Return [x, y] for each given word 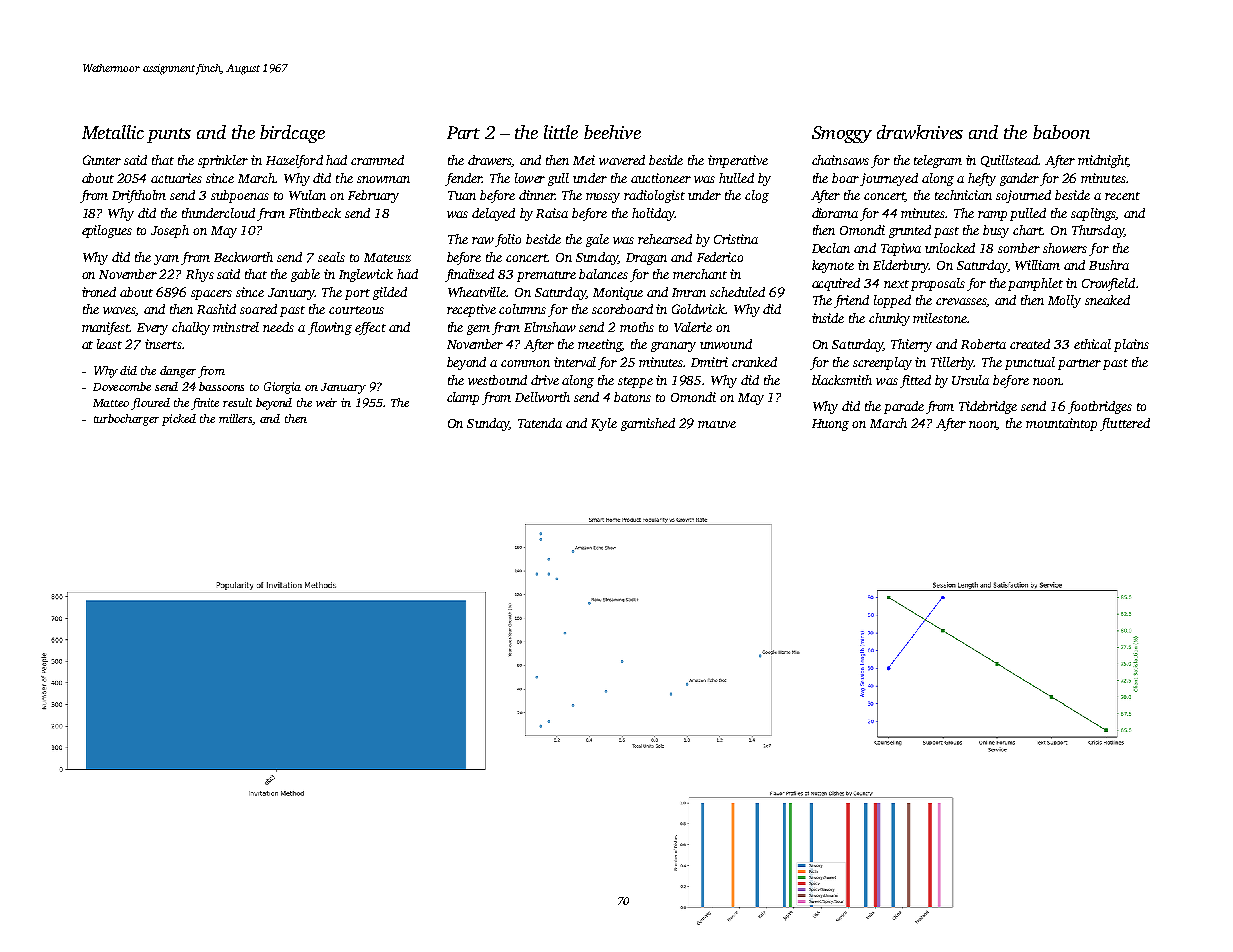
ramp [992, 216]
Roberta [983, 344]
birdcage [292, 134]
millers [236, 419]
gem [478, 330]
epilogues [107, 231]
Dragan [646, 259]
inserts [163, 344]
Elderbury [901, 266]
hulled [736, 178]
